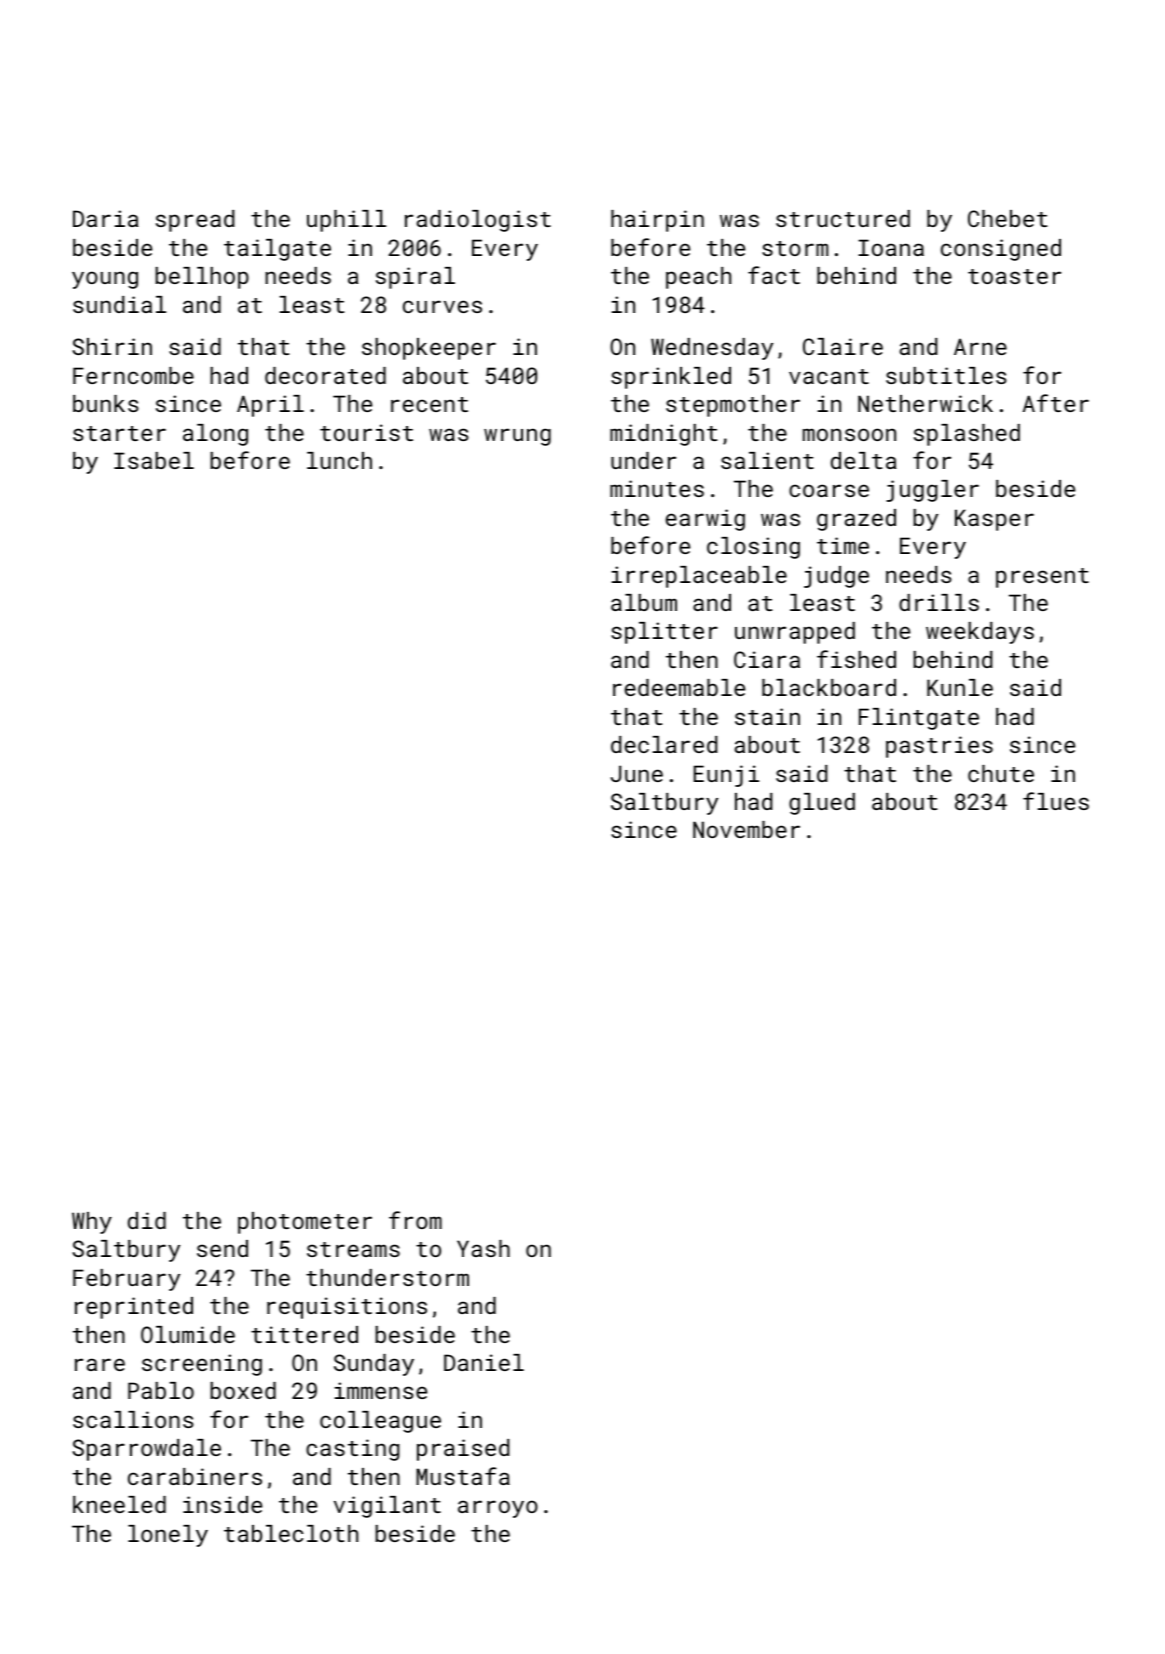  Describe the element at coordinates (168, 1536) in the page. I see `lonely` at that location.
